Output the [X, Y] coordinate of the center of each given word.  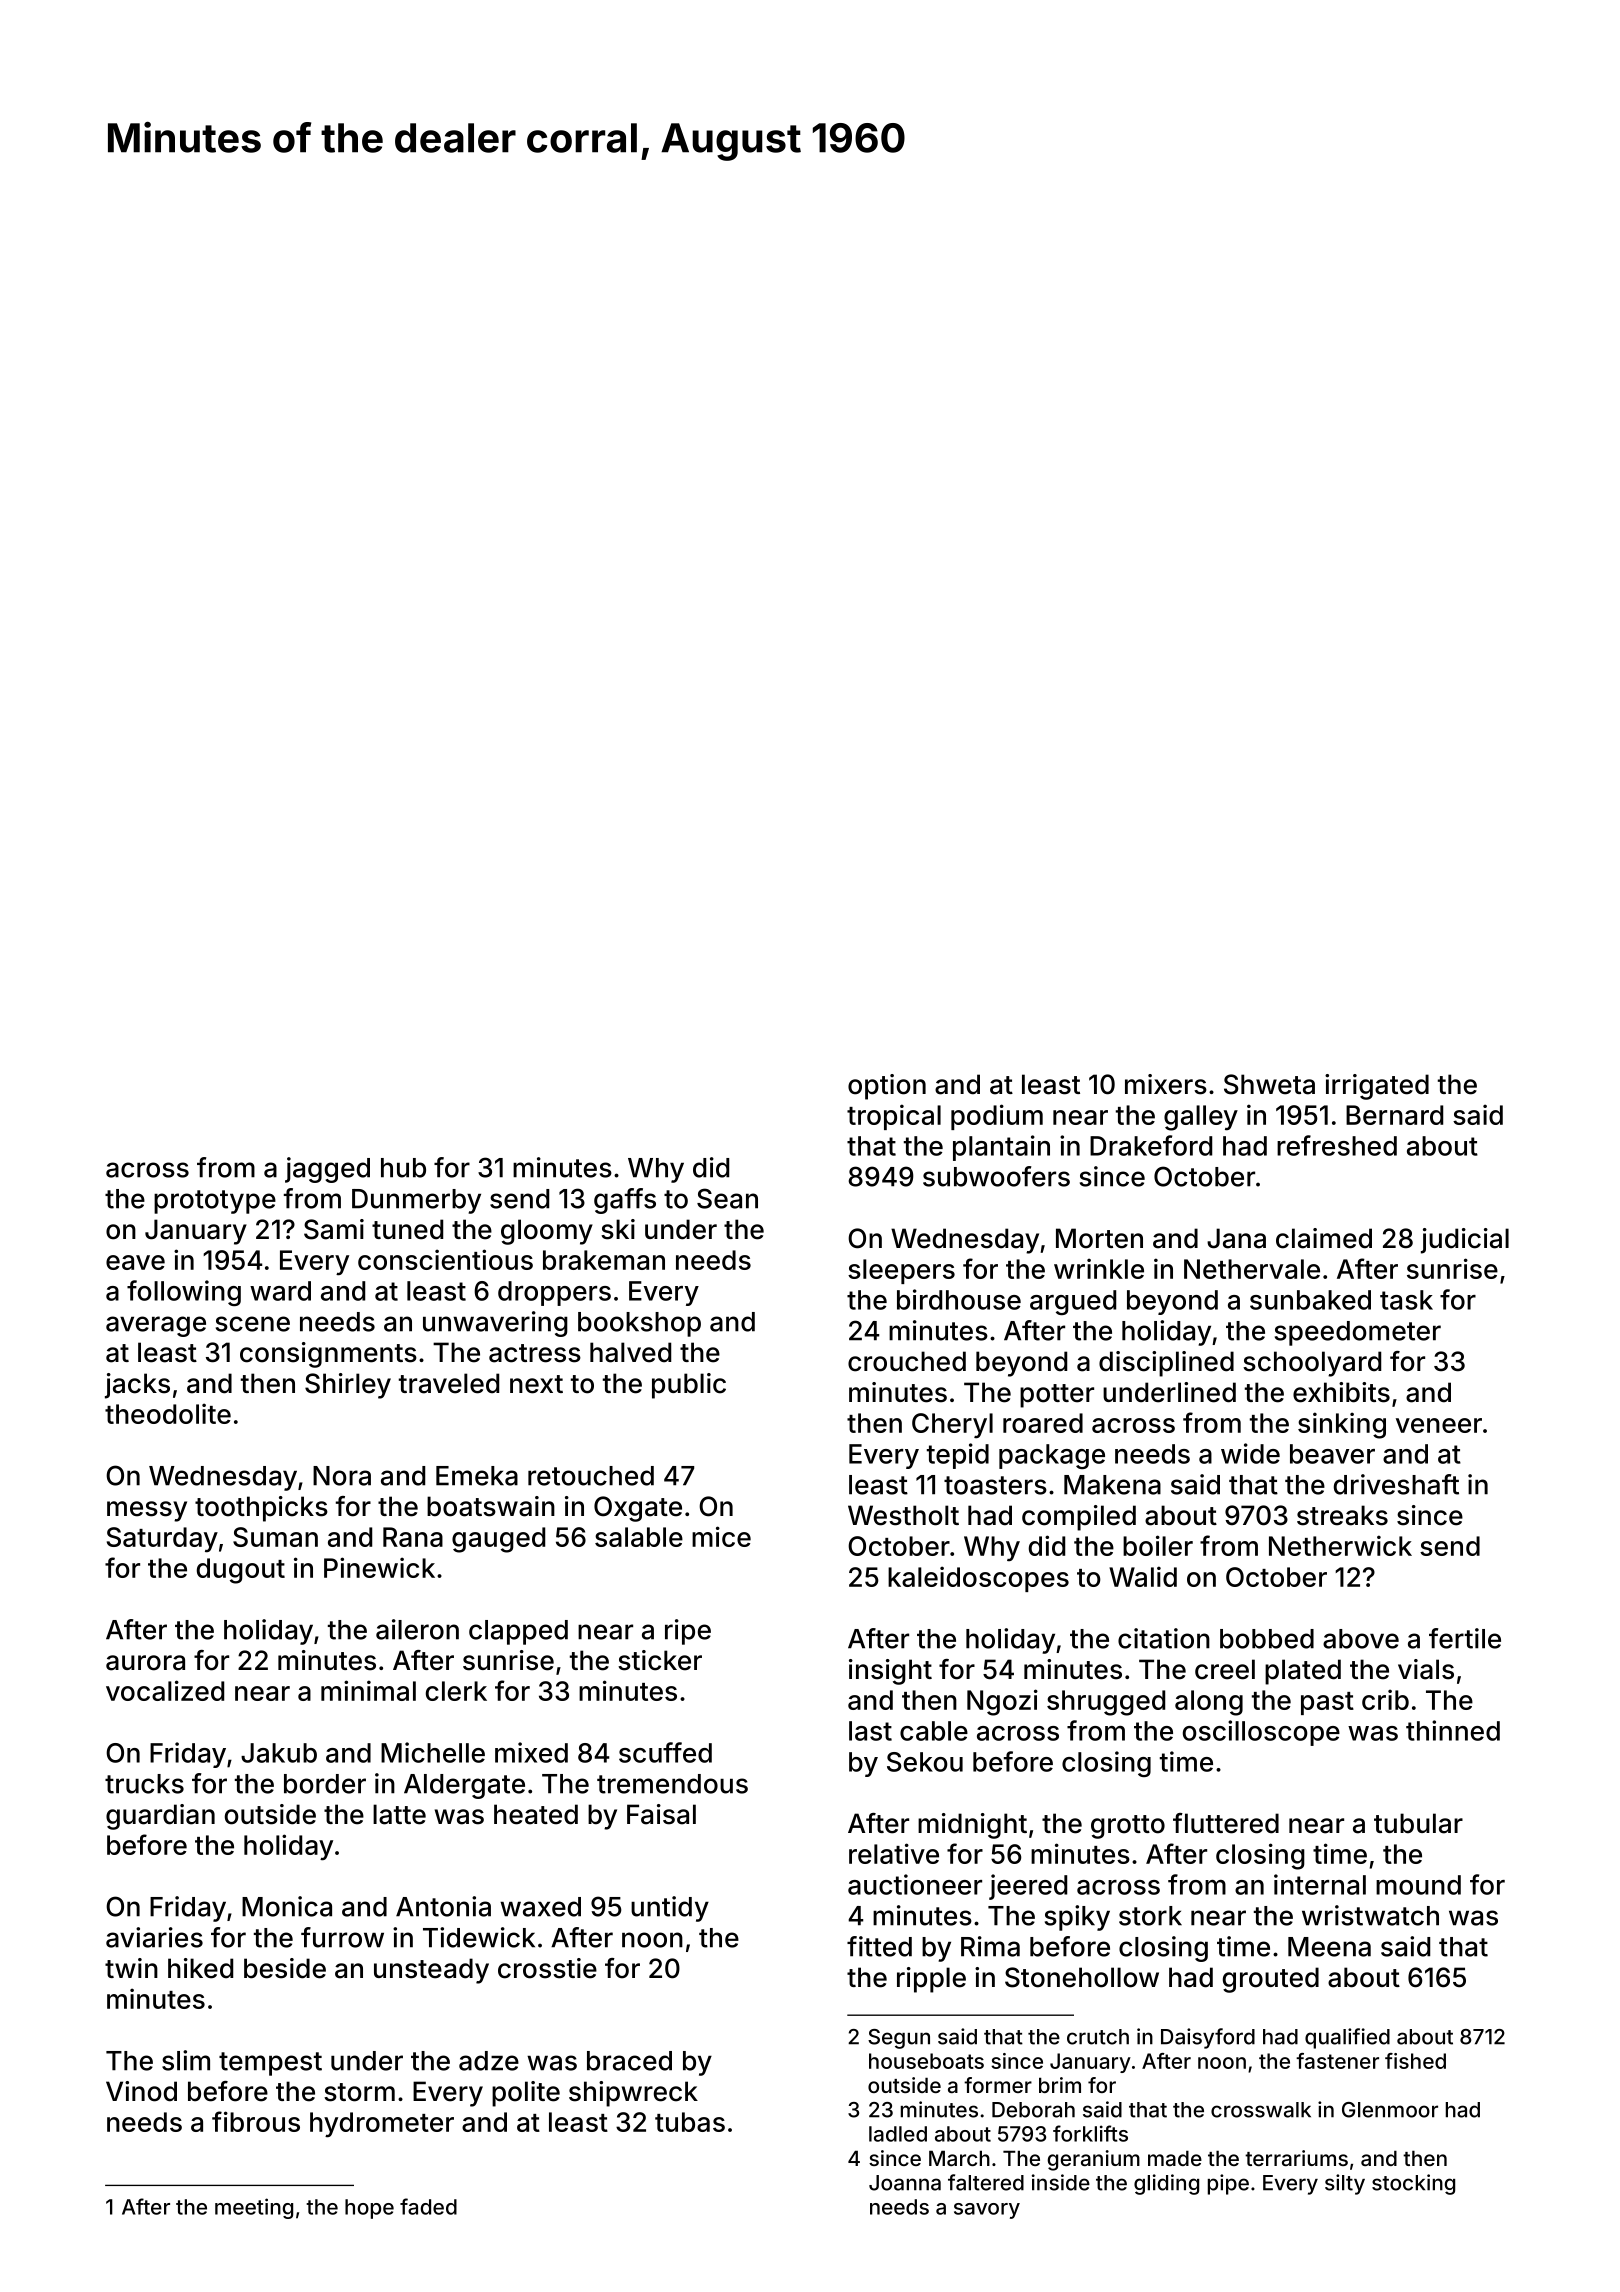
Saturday [162, 1540]
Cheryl [952, 1426]
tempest [270, 2064]
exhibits [1341, 1392]
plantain [1001, 1148]
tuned [407, 1229]
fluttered [1226, 1823]
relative [894, 1853]
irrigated [1377, 1087]
